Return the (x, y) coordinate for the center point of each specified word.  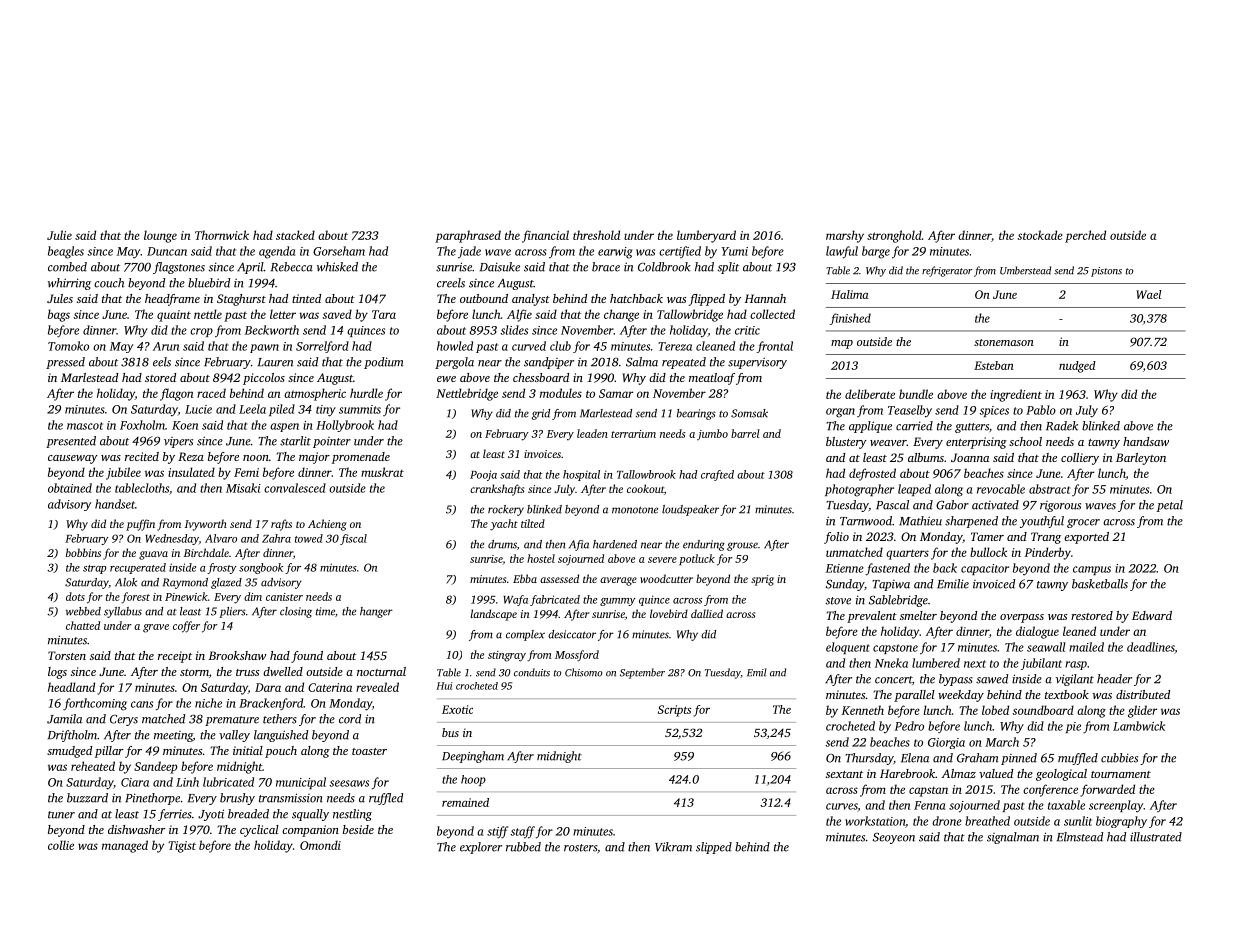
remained (465, 802)
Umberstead (1025, 270)
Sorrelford (322, 347)
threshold (596, 235)
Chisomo (583, 672)
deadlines (1151, 648)
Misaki (243, 488)
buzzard (87, 798)
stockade (1040, 235)
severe (662, 560)
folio (836, 538)
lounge (160, 236)
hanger (376, 612)
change (621, 315)
